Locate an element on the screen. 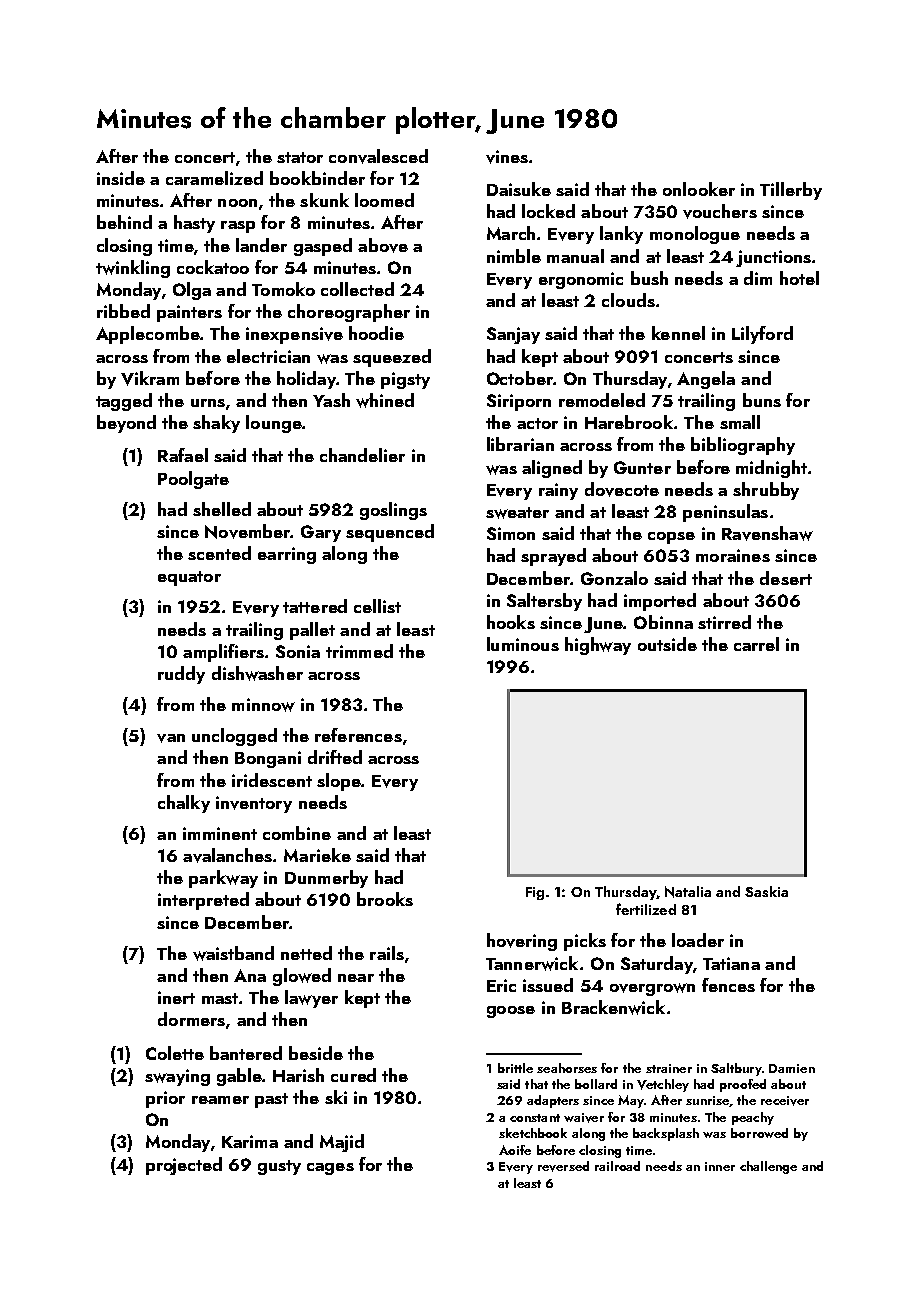 Image resolution: width=924 pixels, height=1311 pixels. Fig is located at coordinates (535, 893).
